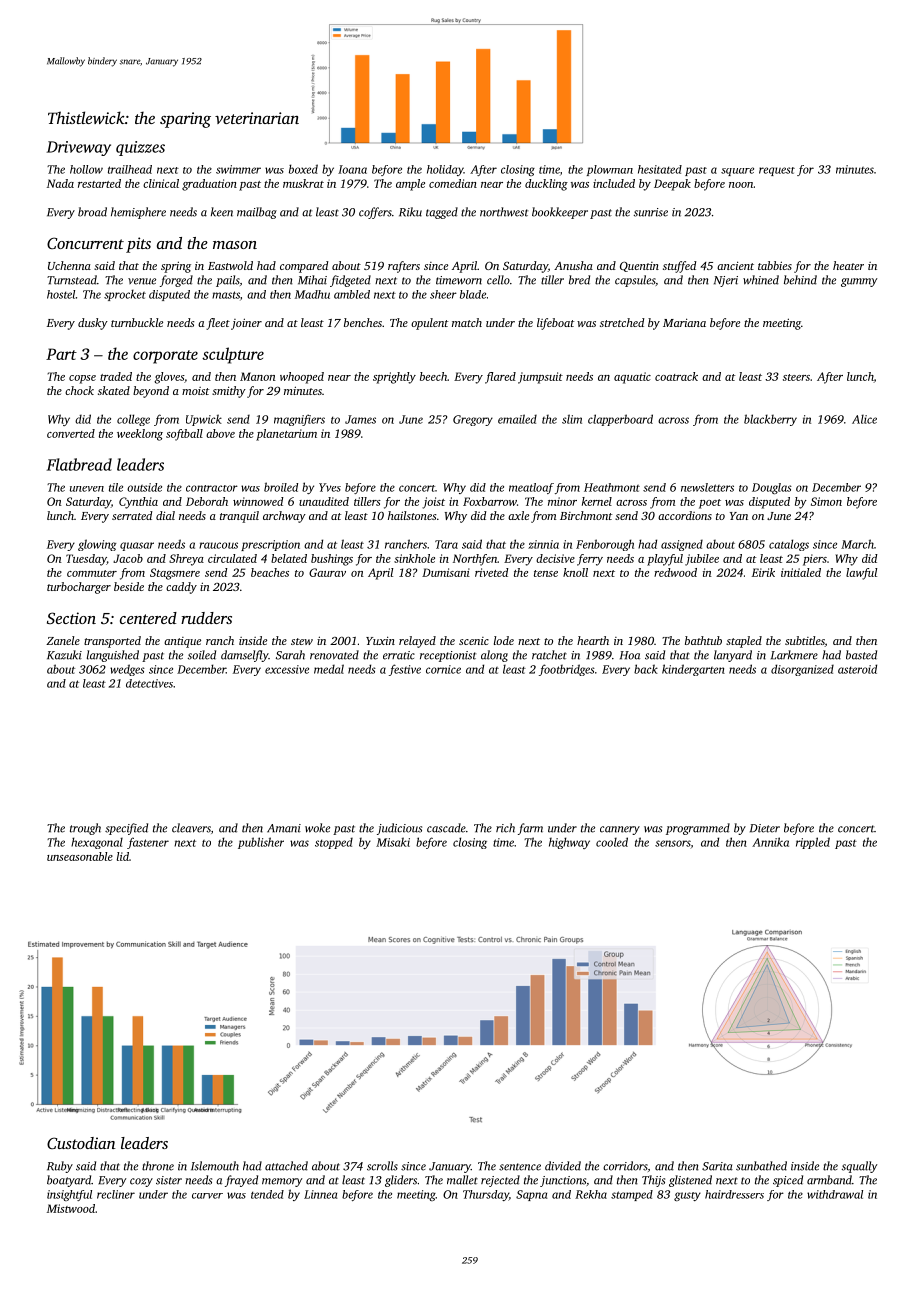  What do you see at coordinates (520, 1167) in the page?
I see `sentence` at bounding box center [520, 1167].
